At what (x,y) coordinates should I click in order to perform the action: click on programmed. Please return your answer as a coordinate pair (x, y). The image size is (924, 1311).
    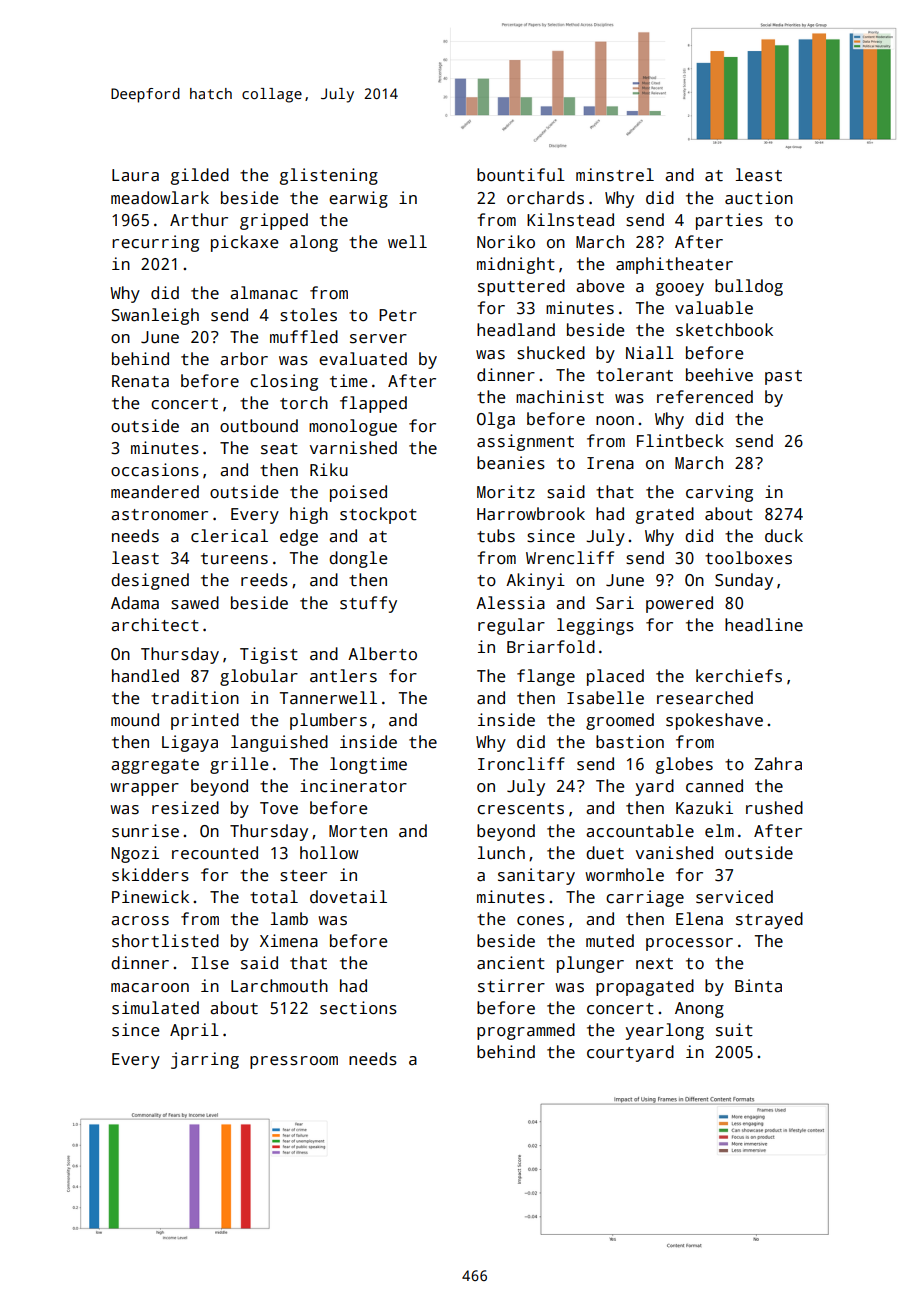
    Looking at the image, I should click on (526, 1031).
